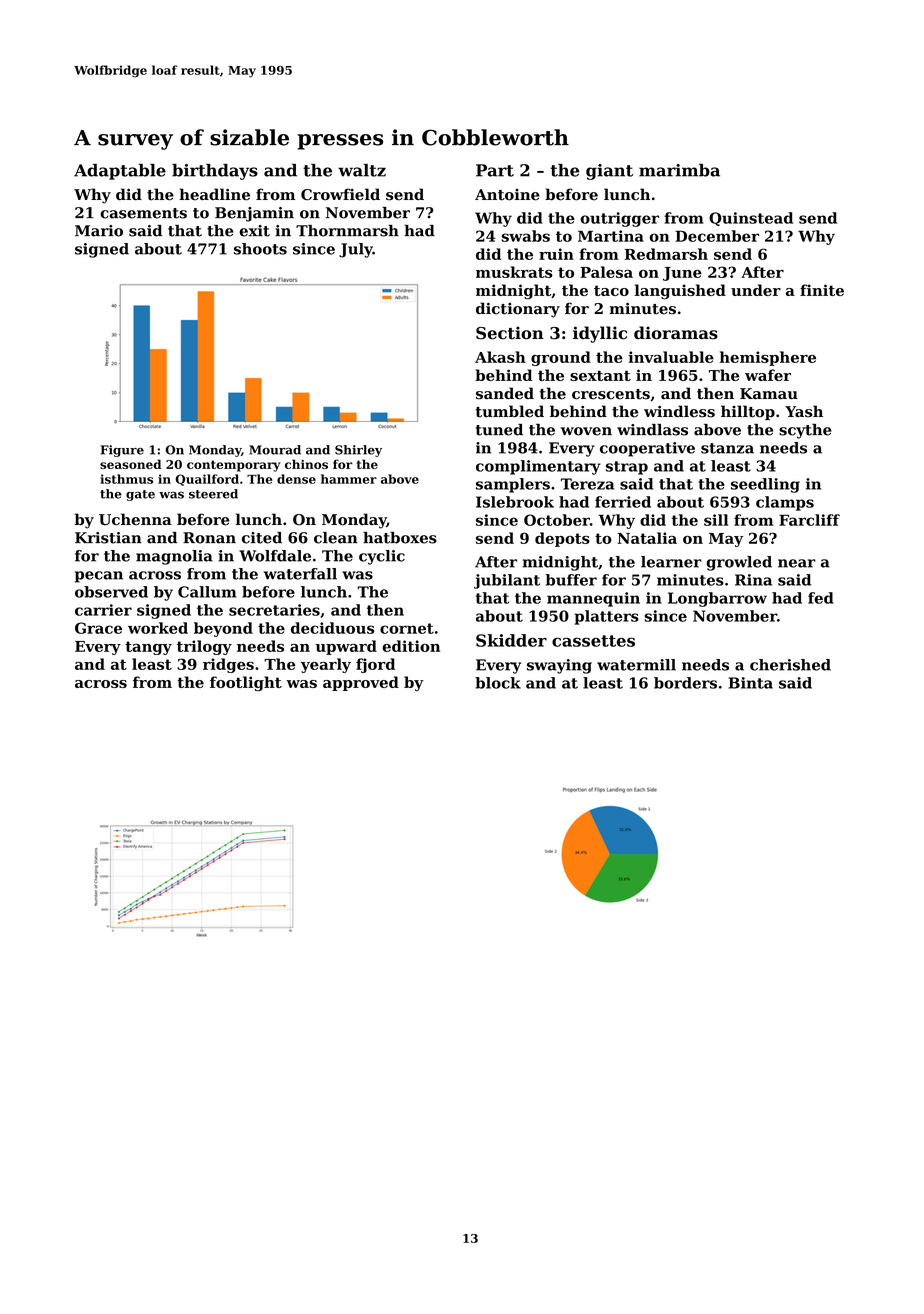 This screenshot has width=924, height=1314. What do you see at coordinates (509, 411) in the screenshot?
I see `tumbled` at bounding box center [509, 411].
